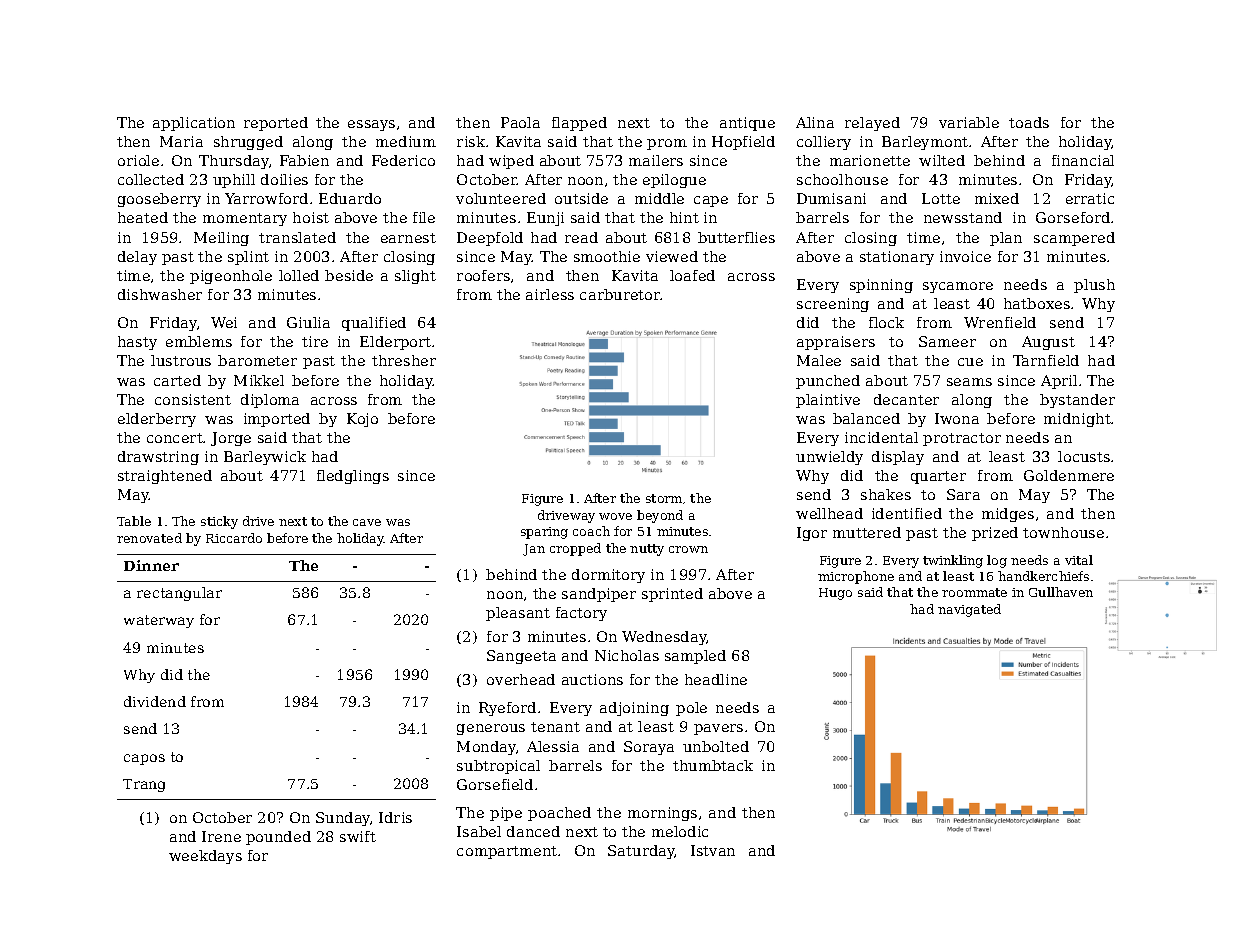 This document has width=1233, height=952. What do you see at coordinates (151, 179) in the document?
I see `collected` at bounding box center [151, 179].
